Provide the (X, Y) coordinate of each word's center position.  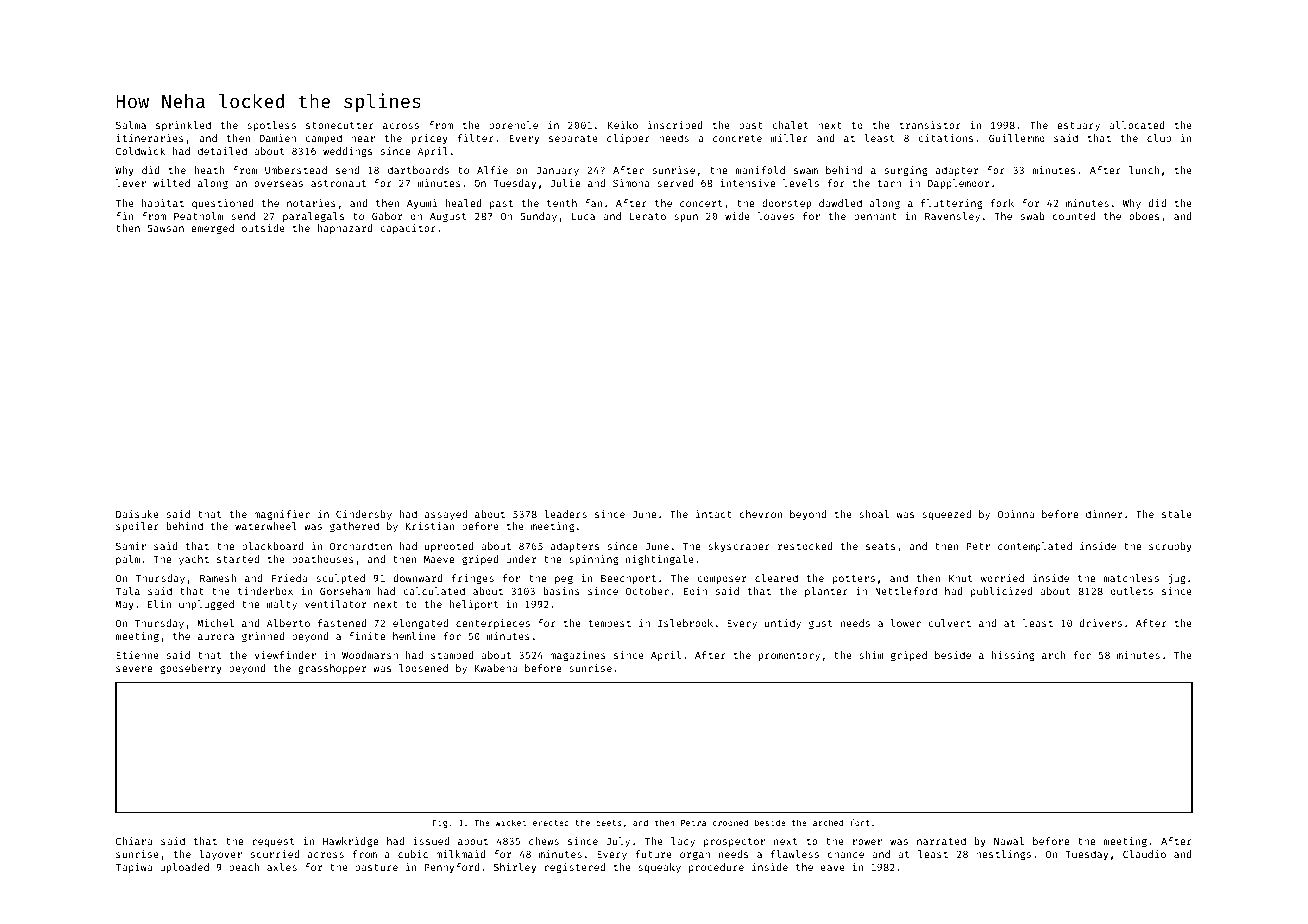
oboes (1144, 216)
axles (282, 867)
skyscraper (739, 547)
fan (593, 203)
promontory (789, 656)
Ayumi (422, 204)
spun (686, 218)
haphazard (345, 229)
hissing (1013, 656)
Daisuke (137, 514)
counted (1074, 216)
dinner (1104, 514)
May (124, 605)
